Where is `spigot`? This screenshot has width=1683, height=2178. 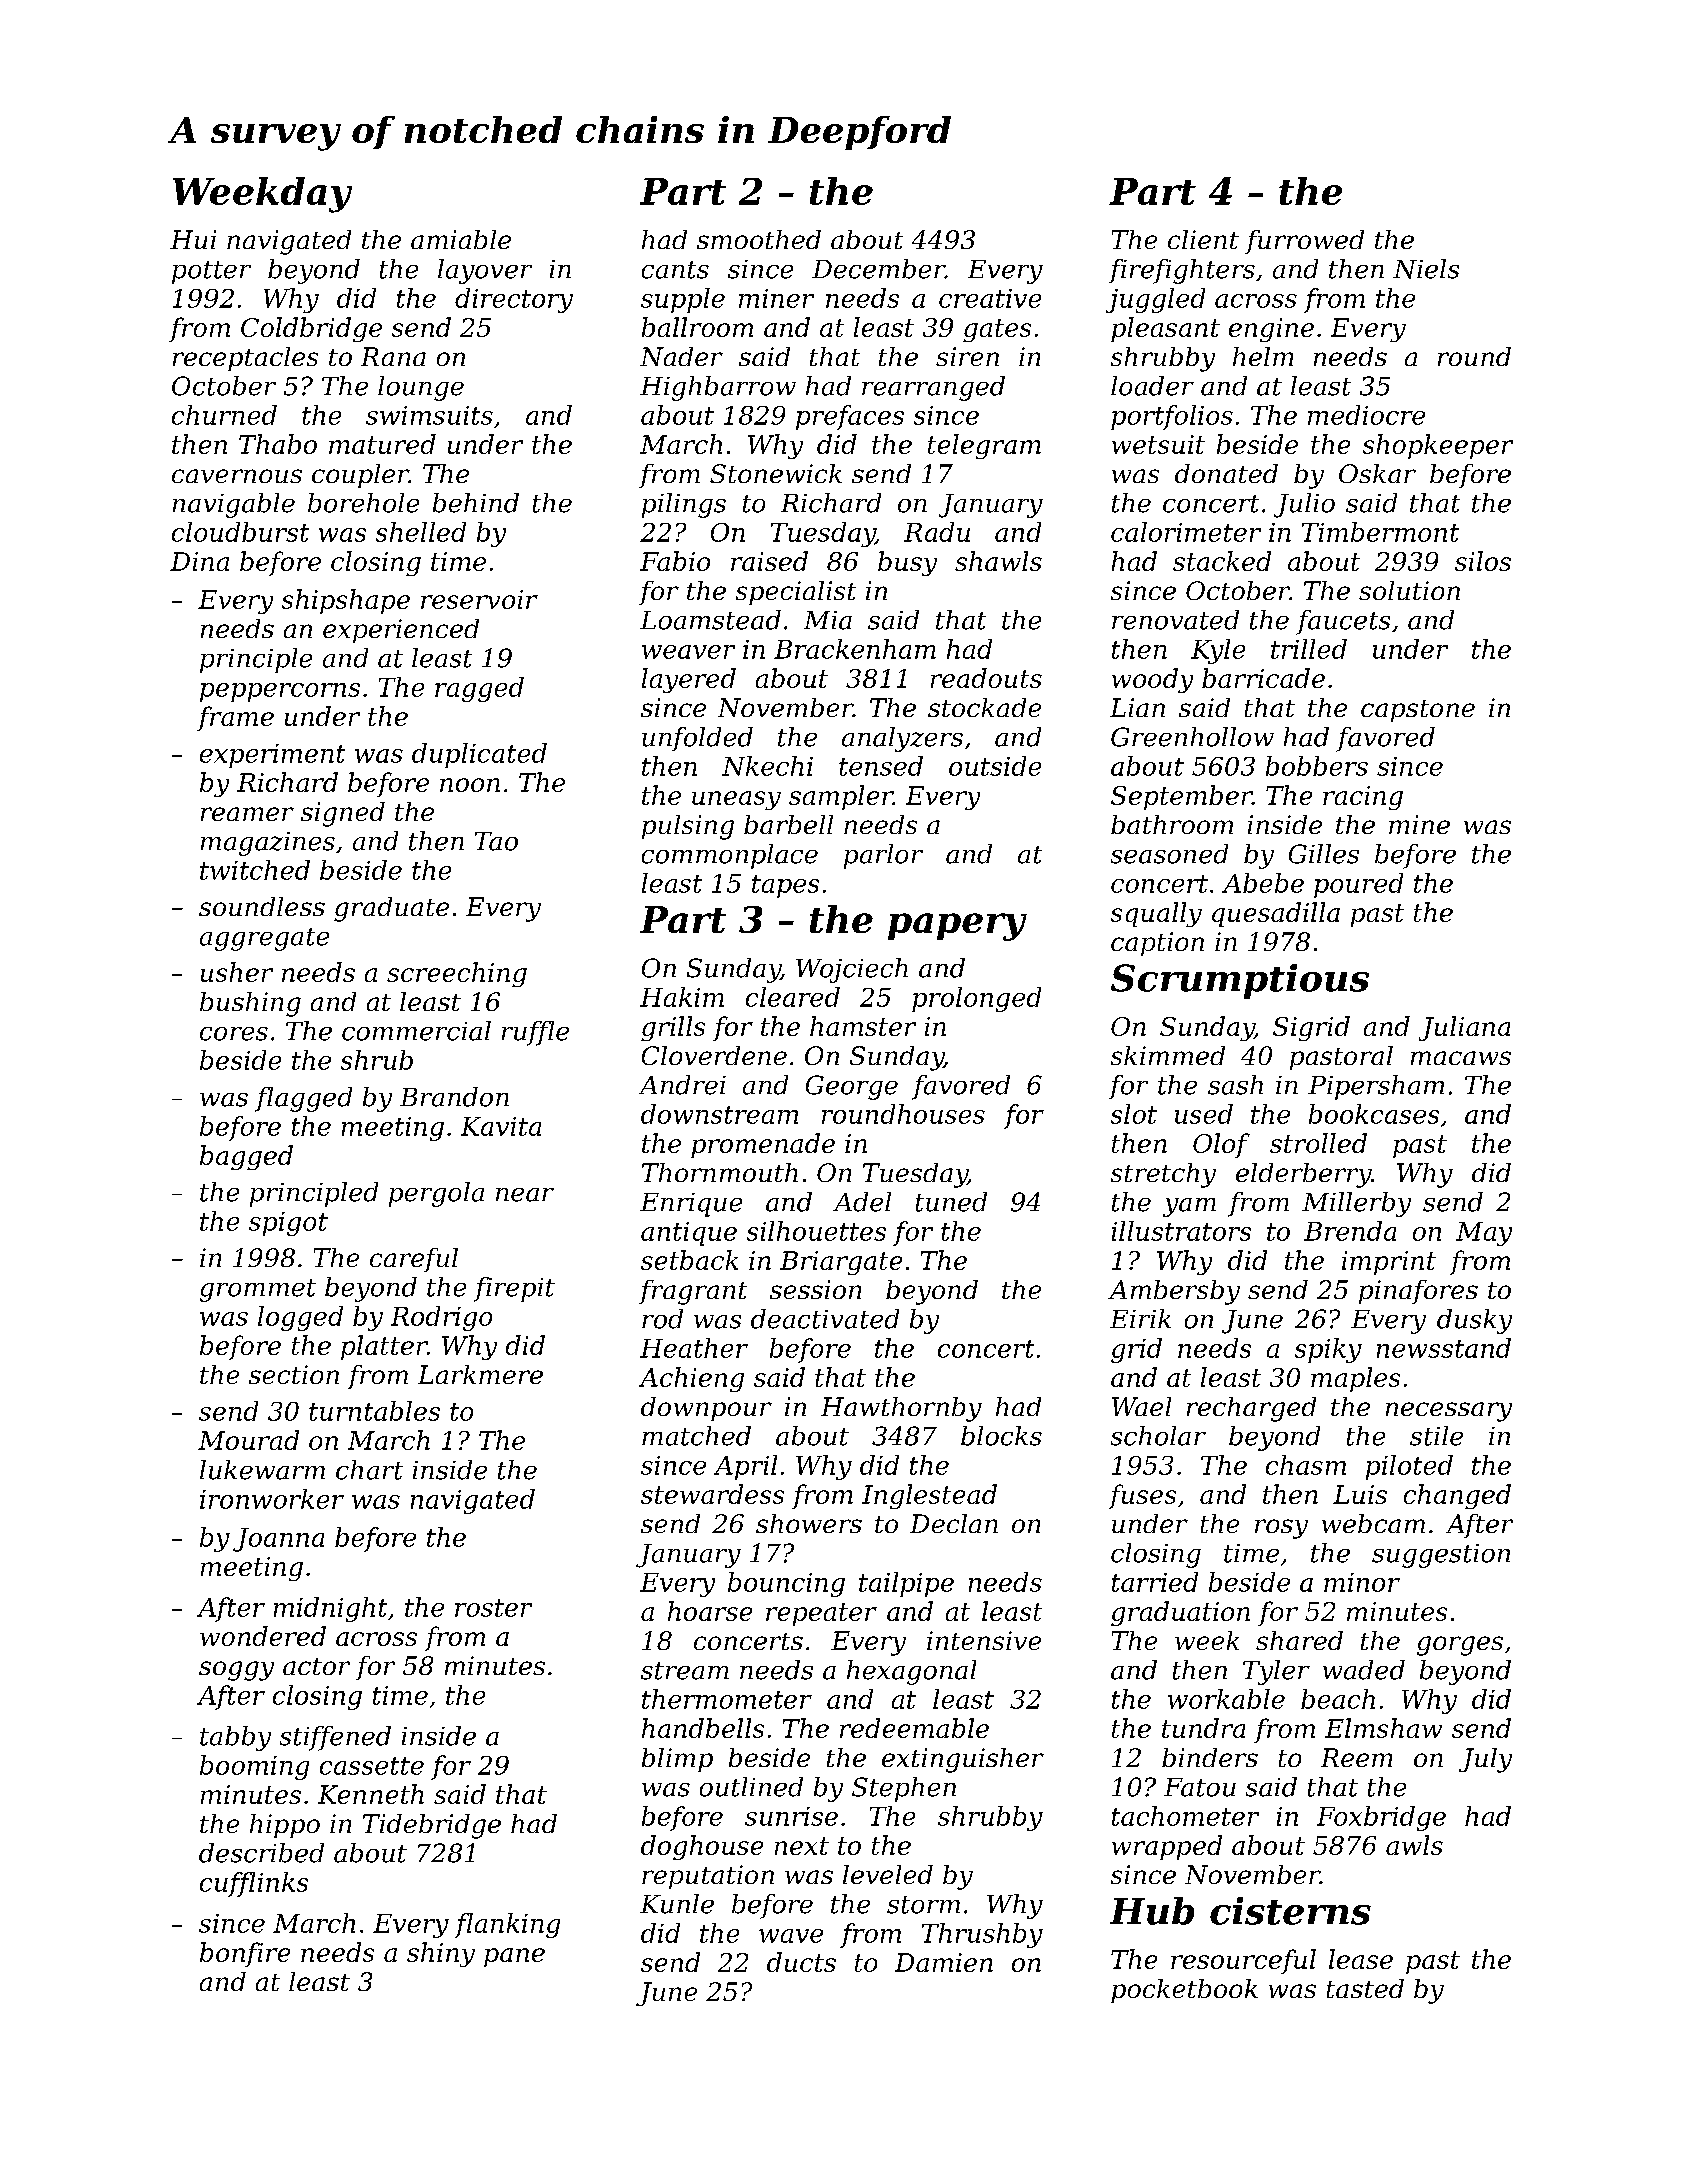 spigot is located at coordinates (288, 1224).
